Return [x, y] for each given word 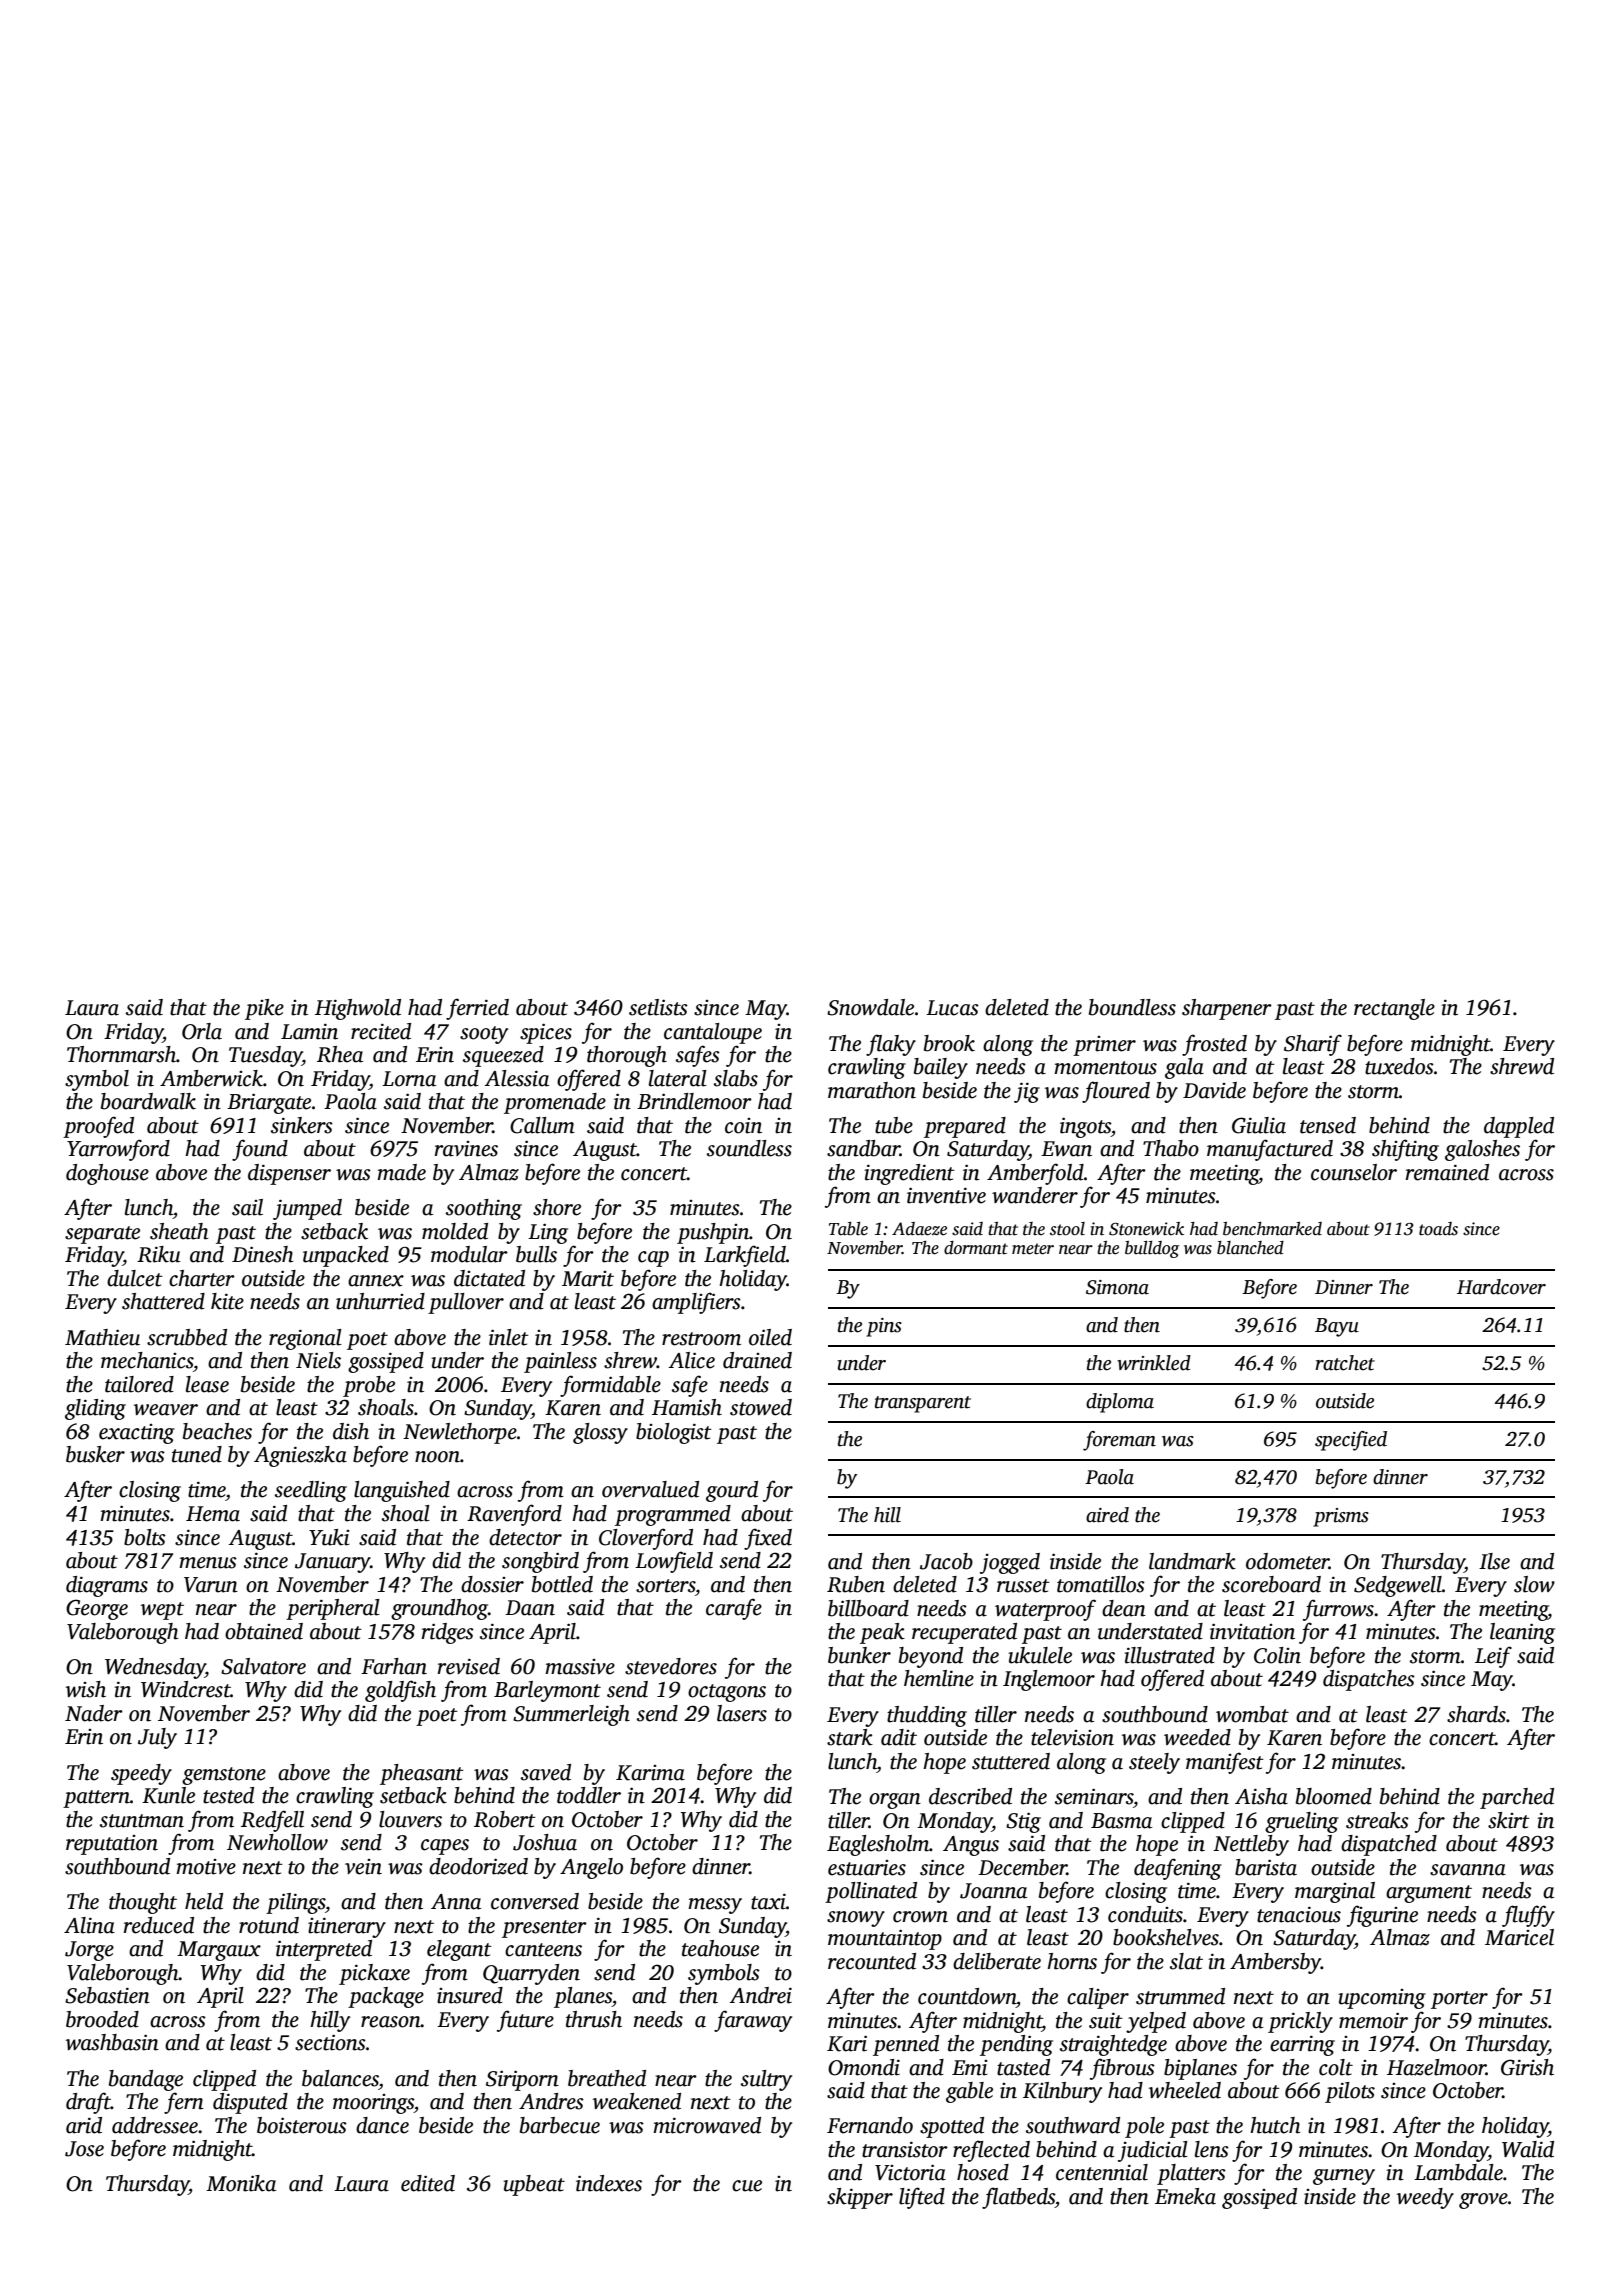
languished [402, 1491]
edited [428, 2183]
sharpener [1227, 1009]
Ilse [1494, 1561]
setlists [658, 1007]
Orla [202, 1031]
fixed [768, 1539]
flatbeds [1018, 2198]
